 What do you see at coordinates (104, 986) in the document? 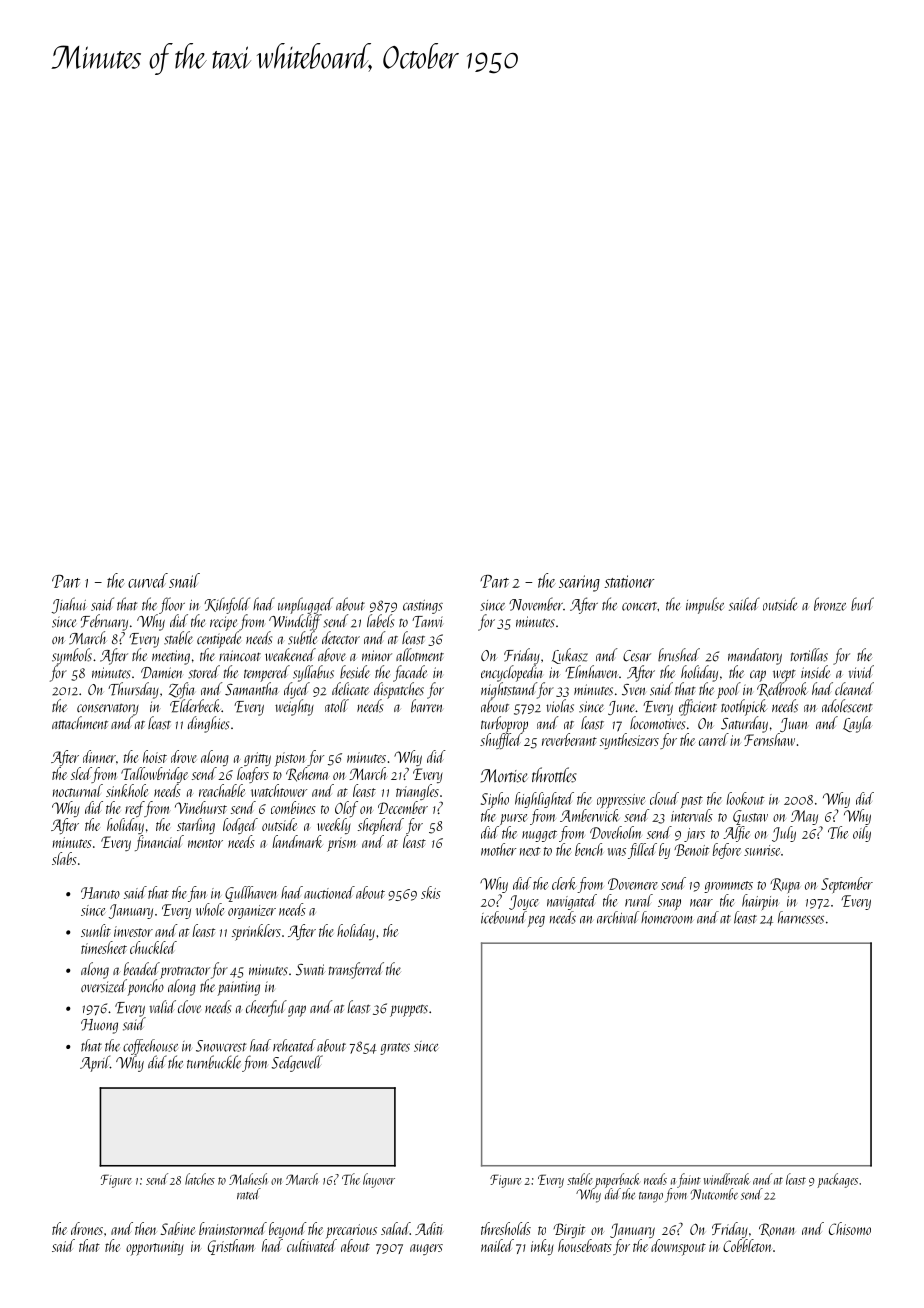
I see `oversized` at bounding box center [104, 986].
